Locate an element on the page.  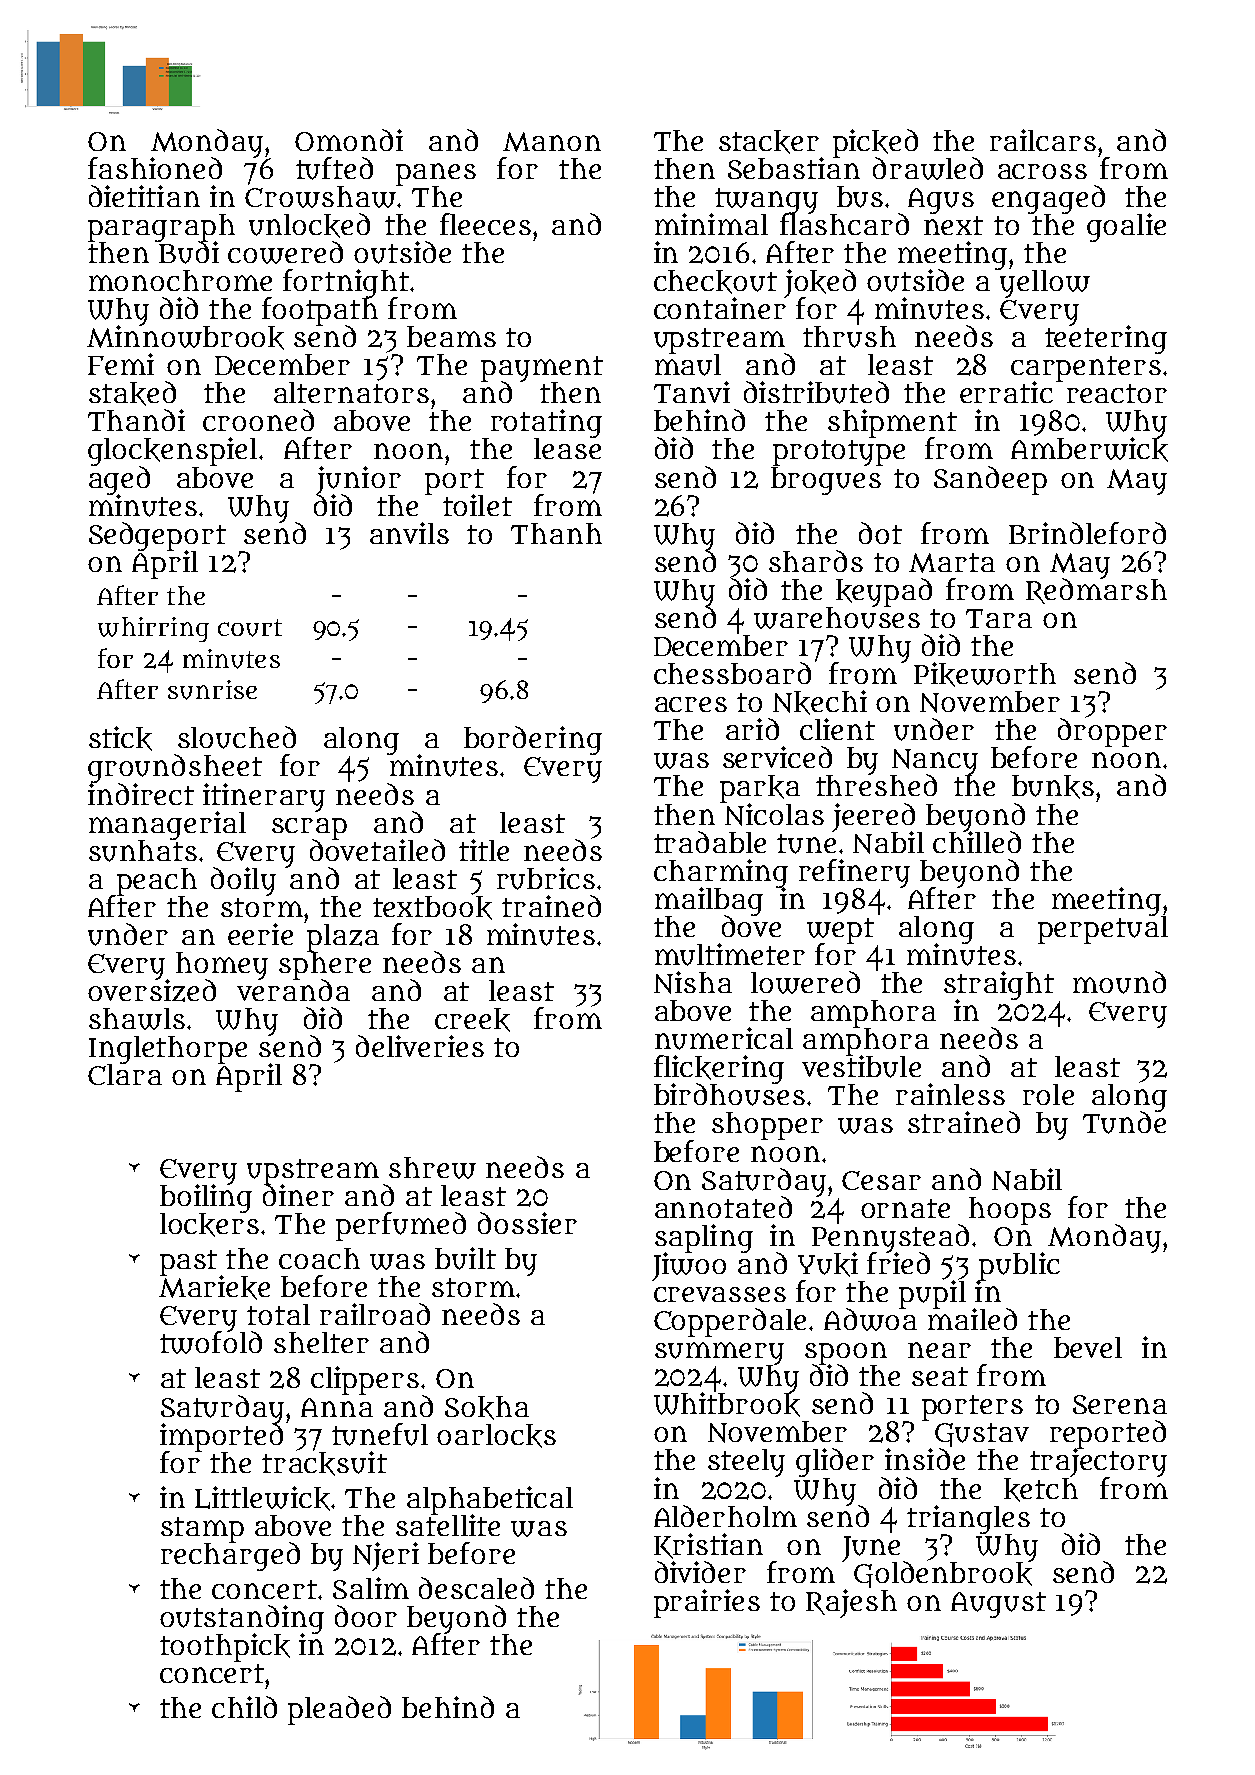
Nancy is located at coordinates (935, 762).
